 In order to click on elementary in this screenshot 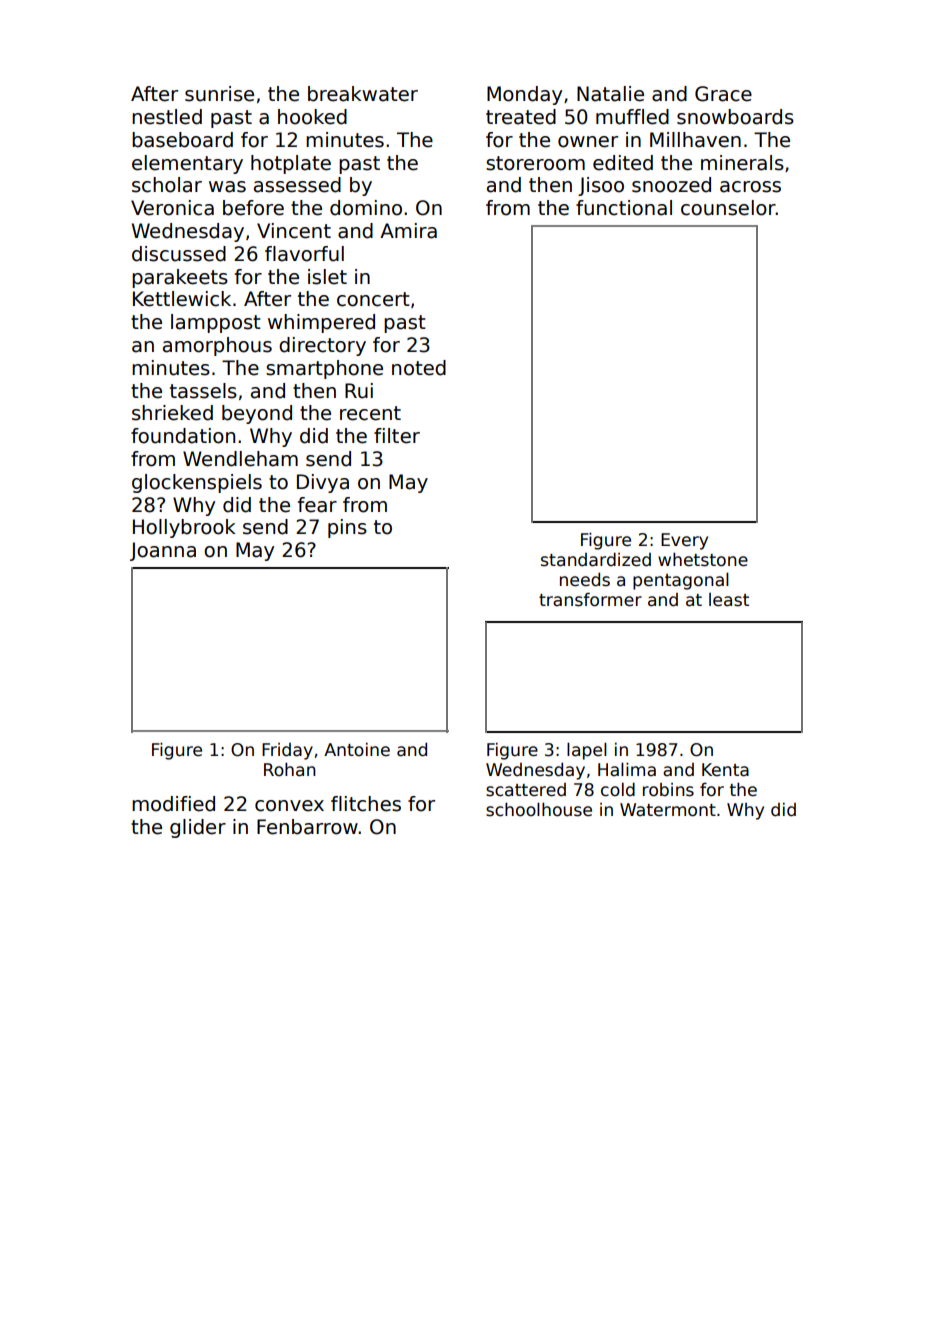, I will do `click(187, 164)`.
